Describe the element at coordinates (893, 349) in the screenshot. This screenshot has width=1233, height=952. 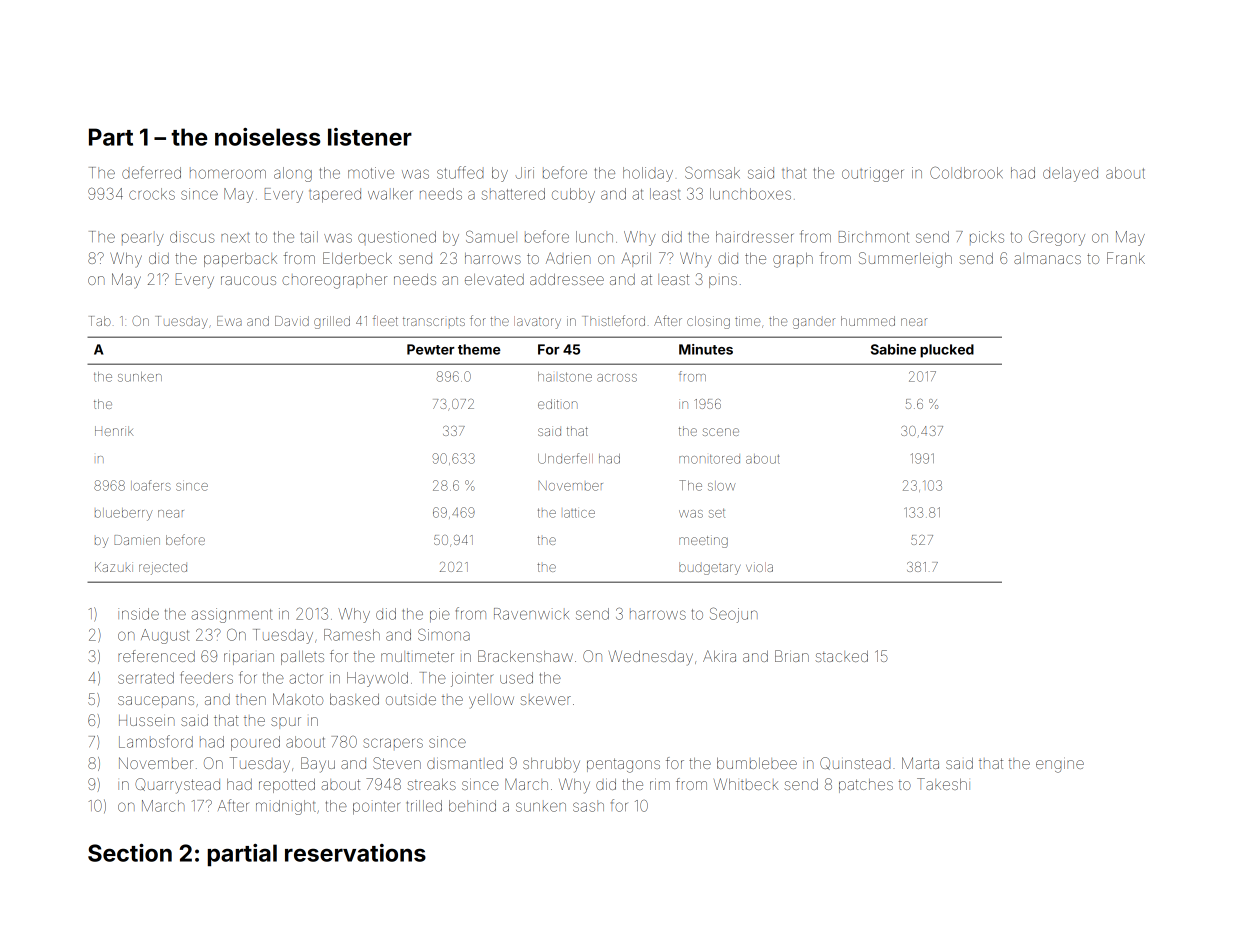
I see `Sabine` at that location.
